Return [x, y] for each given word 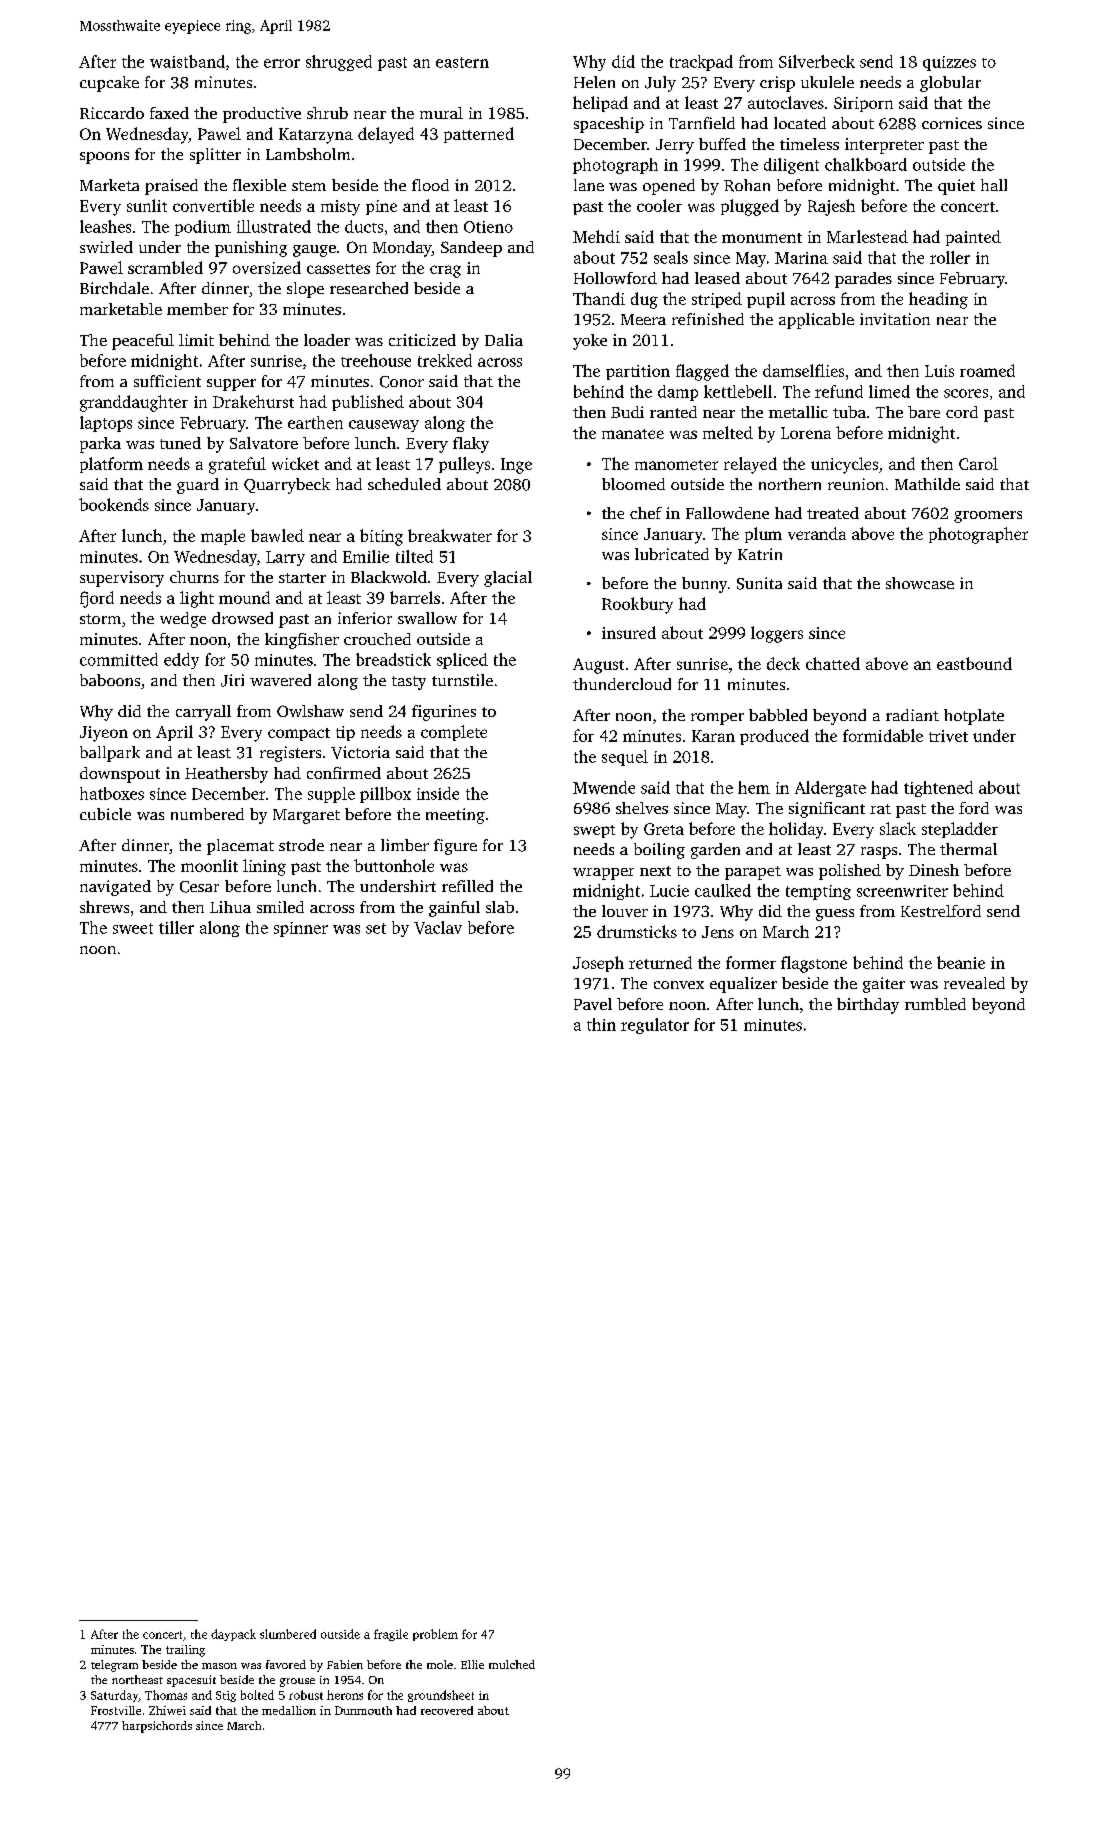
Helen [594, 82]
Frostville [116, 1710]
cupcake [109, 84]
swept [594, 831]
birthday [868, 1006]
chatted [833, 663]
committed [119, 659]
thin [601, 1024]
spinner [301, 929]
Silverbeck [817, 61]
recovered [447, 1710]
